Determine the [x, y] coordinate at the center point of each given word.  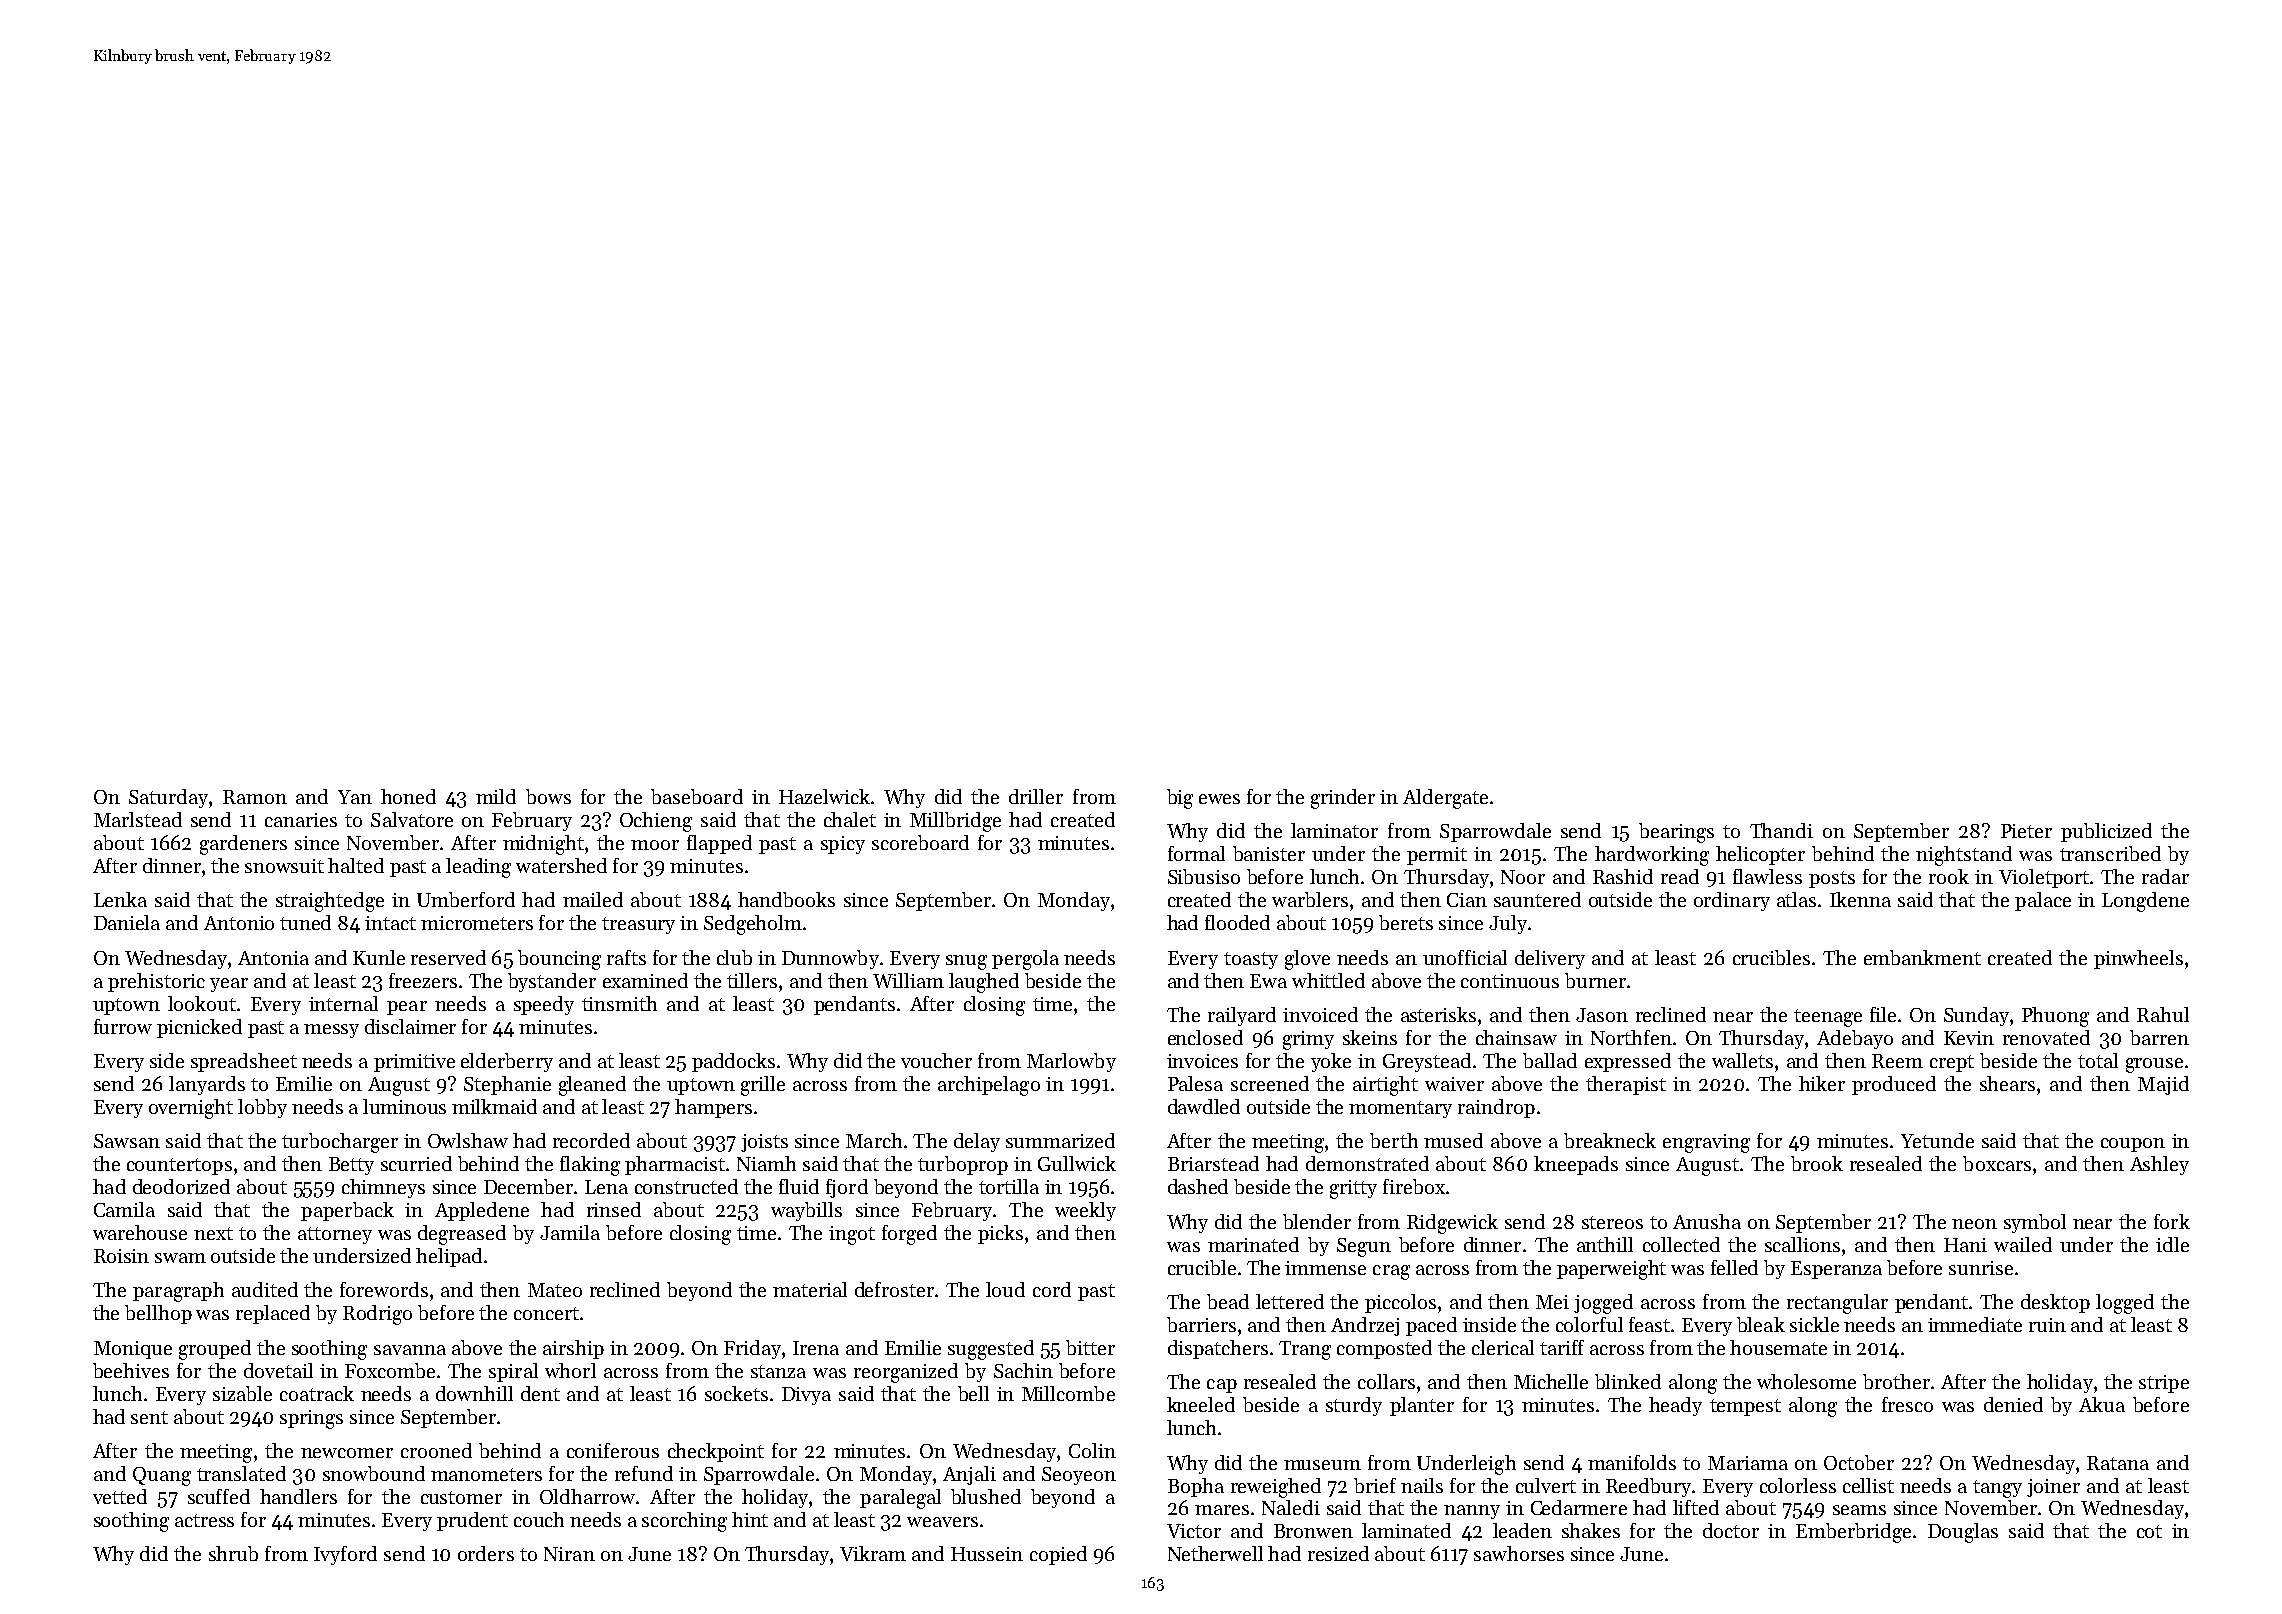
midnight [543, 845]
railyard [1242, 1016]
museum [1322, 1465]
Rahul [2163, 1014]
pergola [1025, 960]
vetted [120, 1496]
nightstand [1964, 856]
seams [1859, 1510]
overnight [191, 1109]
